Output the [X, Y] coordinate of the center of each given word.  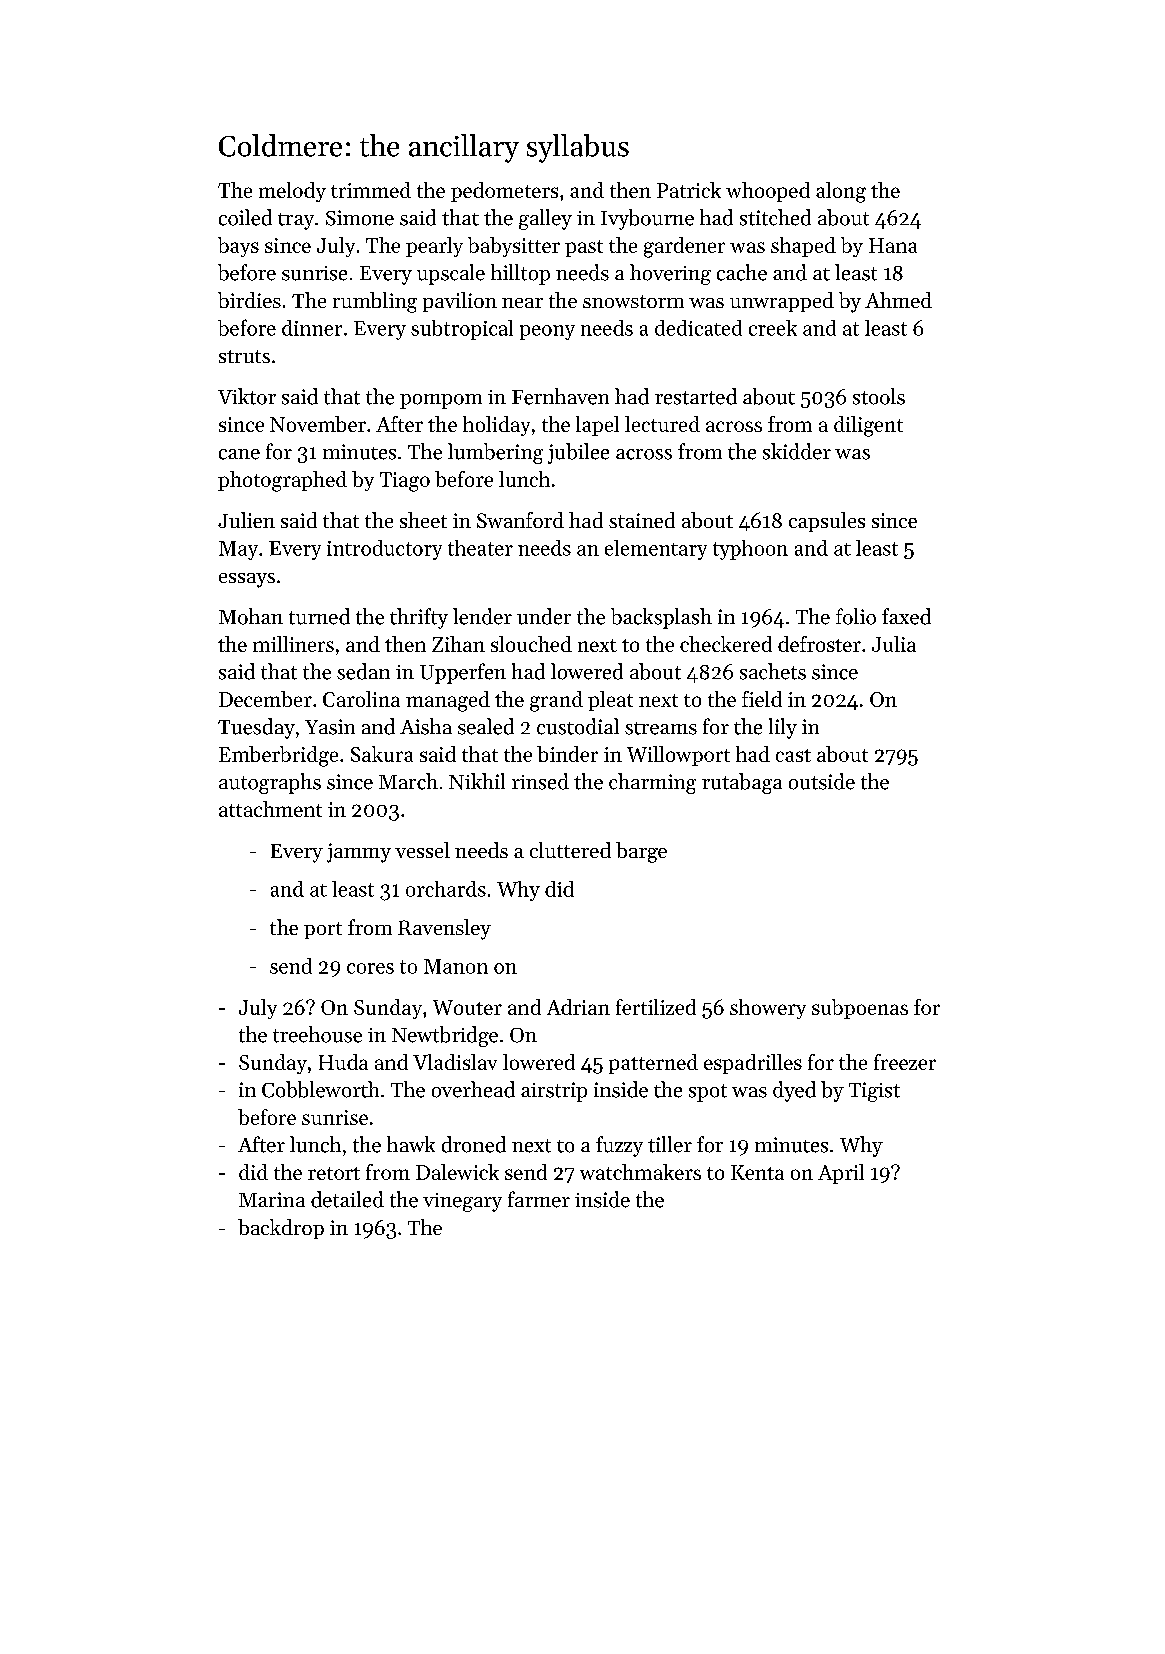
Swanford [520, 520]
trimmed [371, 190]
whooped [768, 192]
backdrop [281, 1229]
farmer [539, 1199]
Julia [894, 644]
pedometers [504, 192]
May [238, 550]
